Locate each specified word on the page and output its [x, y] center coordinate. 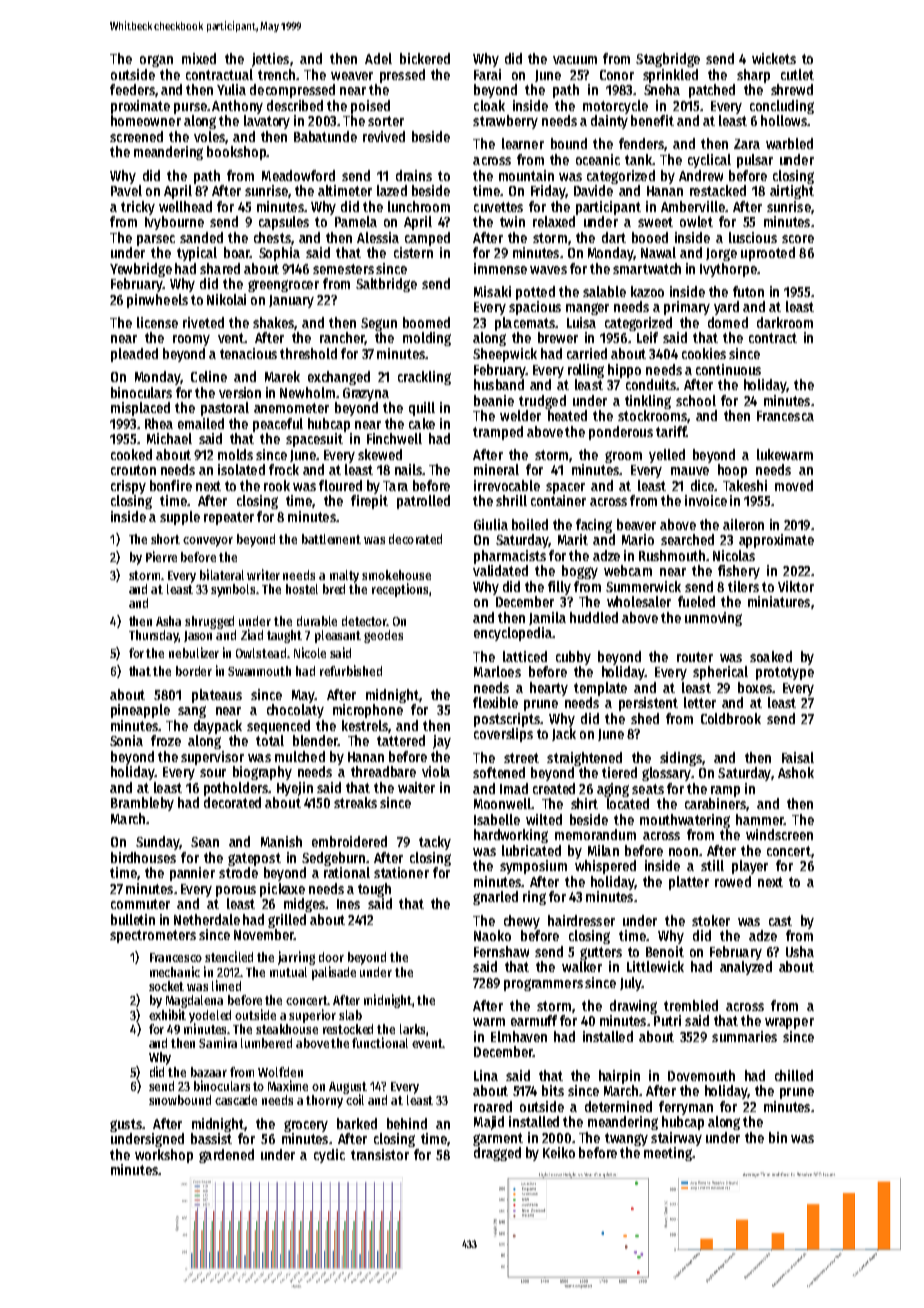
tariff [671, 431]
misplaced [140, 409]
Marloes [497, 671]
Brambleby [142, 804]
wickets [774, 58]
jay [442, 742]
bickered [425, 58]
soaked [771, 656]
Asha [168, 621]
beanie [494, 400]
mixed [199, 58]
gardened [226, 1156]
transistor [380, 1154]
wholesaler [639, 601]
